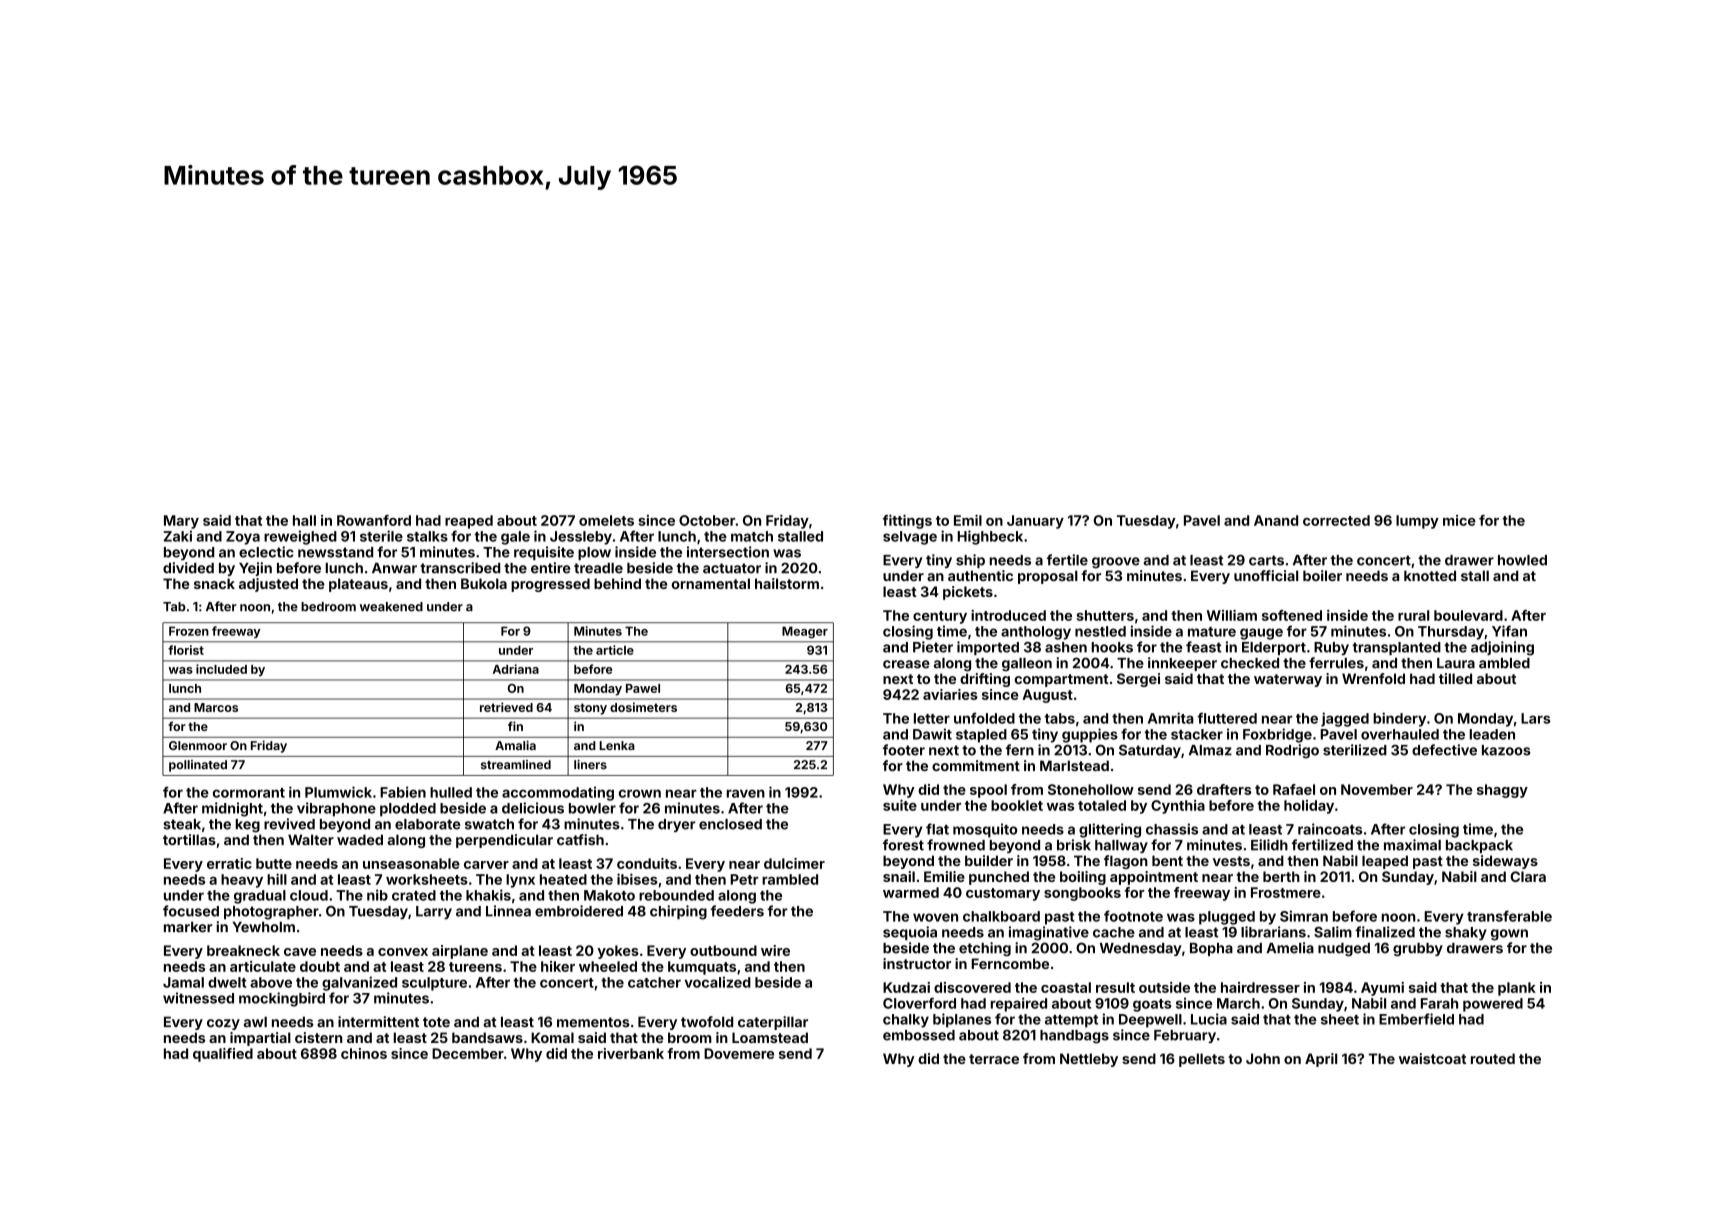  Describe the element at coordinates (223, 1055) in the image. I see `qualified` at that location.
